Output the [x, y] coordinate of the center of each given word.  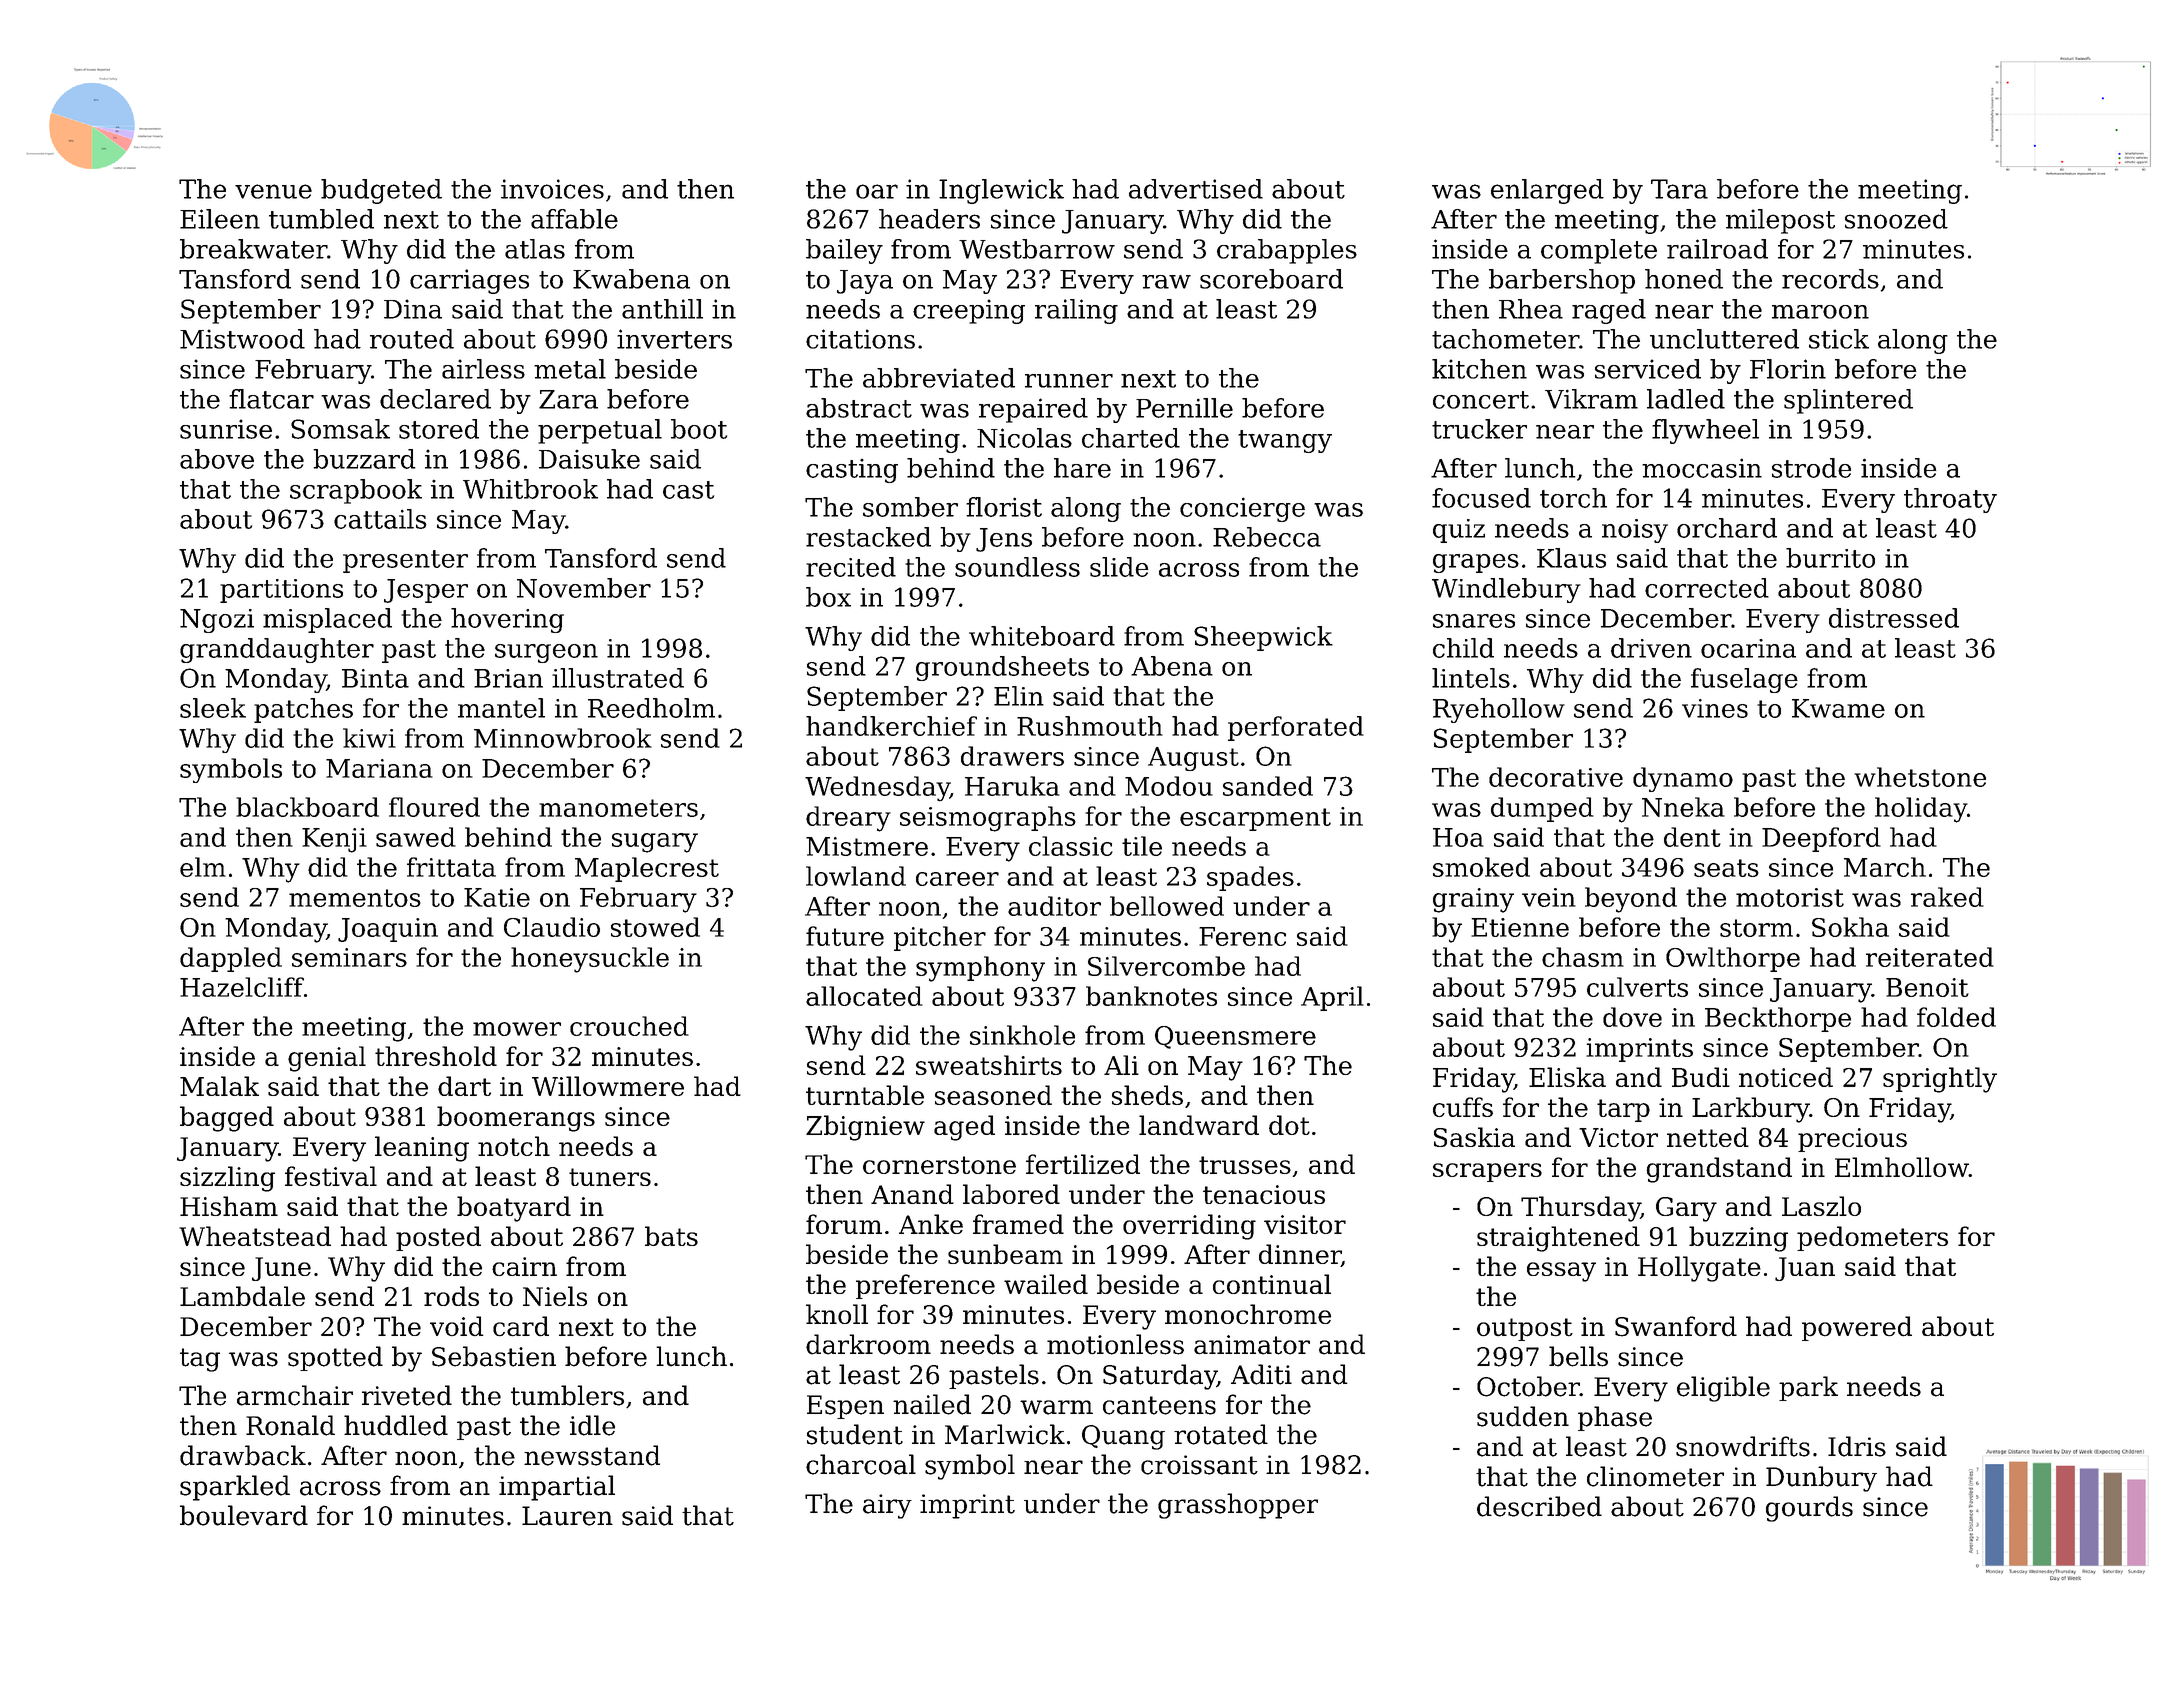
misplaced [327, 620]
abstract [859, 408]
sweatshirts [989, 1065]
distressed [1894, 618]
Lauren [567, 1516]
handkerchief [891, 726]
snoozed [1896, 219]
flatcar [271, 399]
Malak [219, 1086]
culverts [1637, 987]
